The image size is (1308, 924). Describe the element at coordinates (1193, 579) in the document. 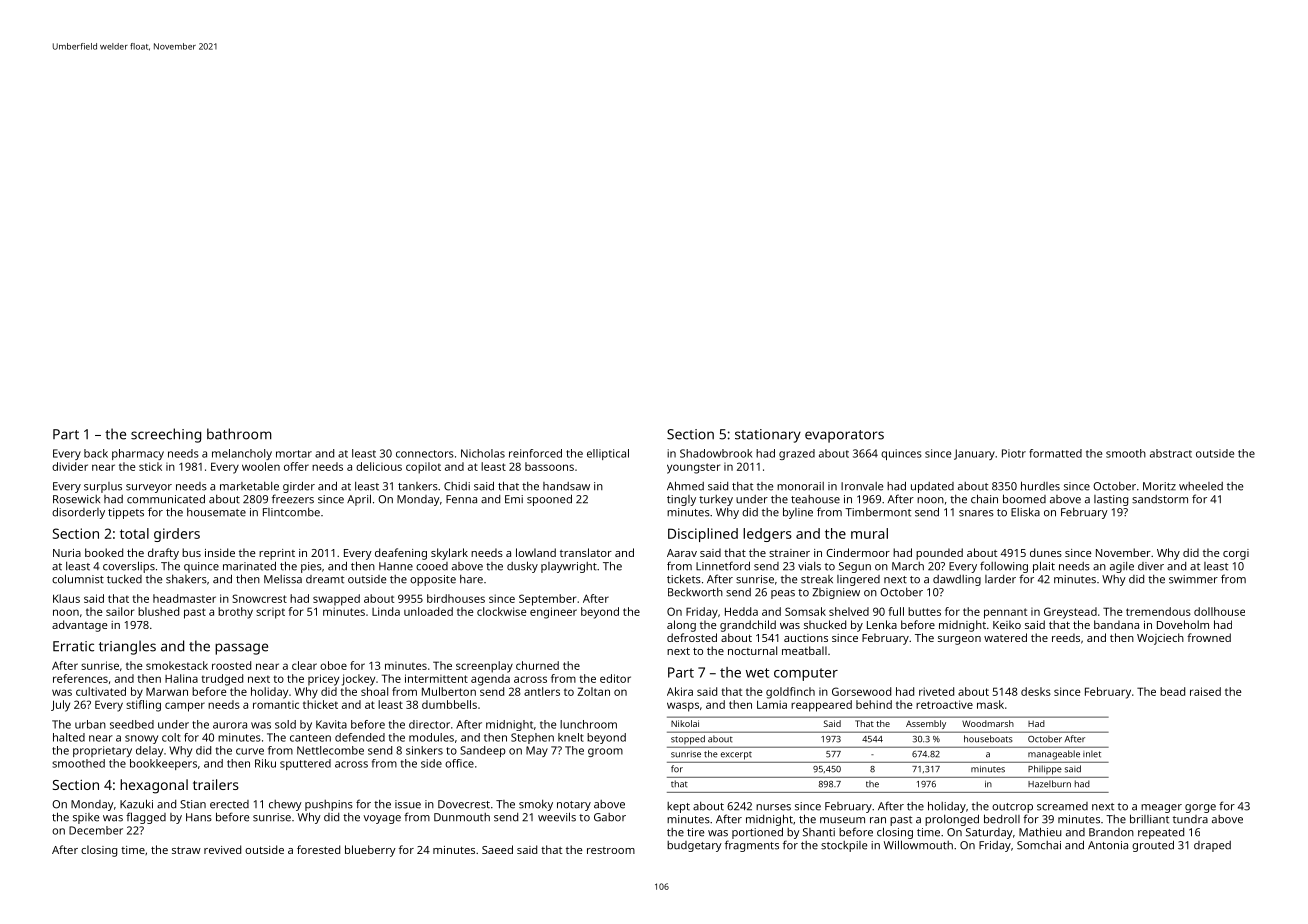

I see `swimmer` at that location.
